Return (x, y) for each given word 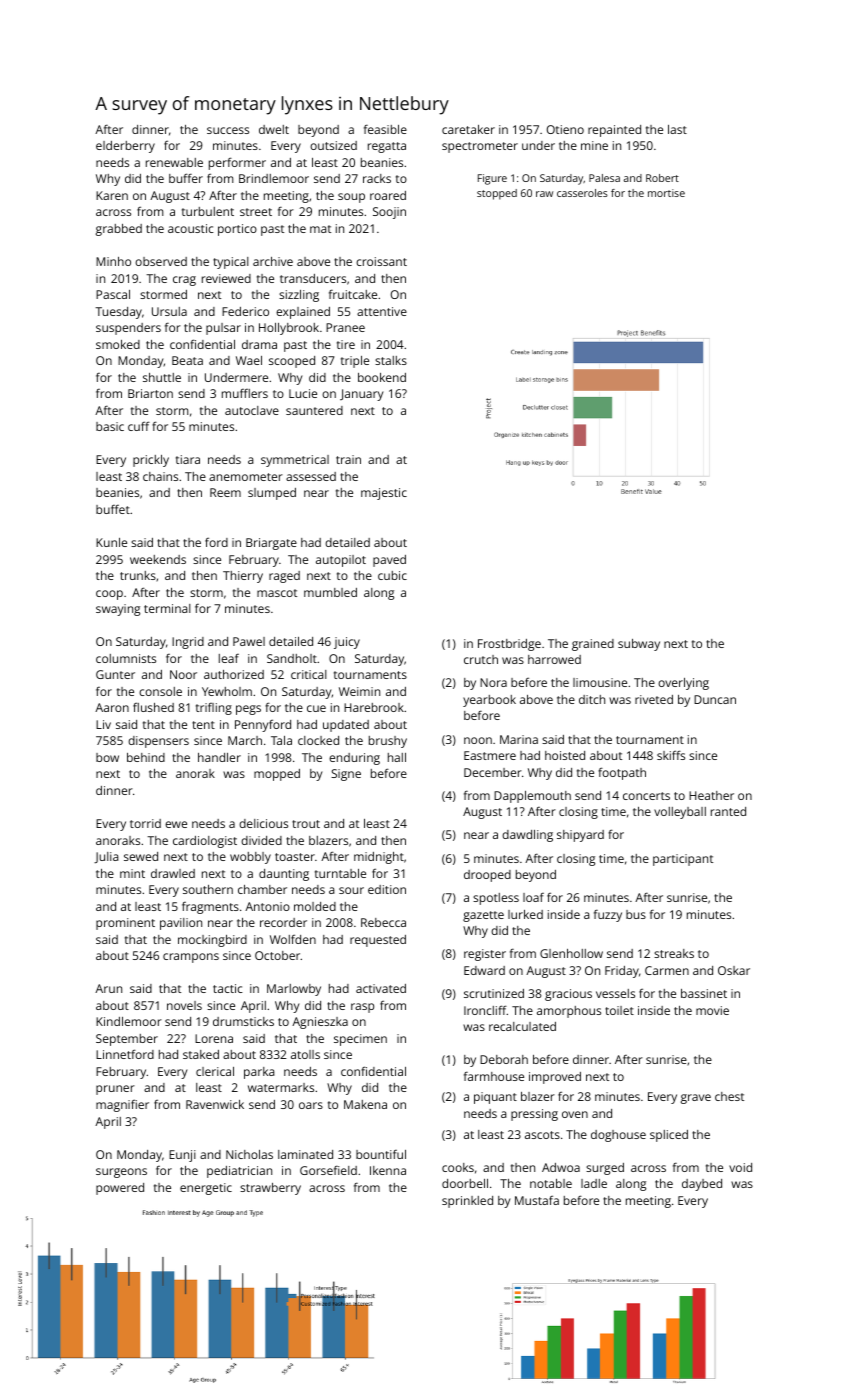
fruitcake (353, 294)
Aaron (112, 707)
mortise (666, 193)
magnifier (122, 1105)
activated (381, 988)
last (677, 129)
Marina (519, 739)
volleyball (680, 813)
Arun (108, 988)
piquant (495, 1098)
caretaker (468, 129)
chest (729, 1096)
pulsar (223, 329)
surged (605, 1169)
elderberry (125, 147)
